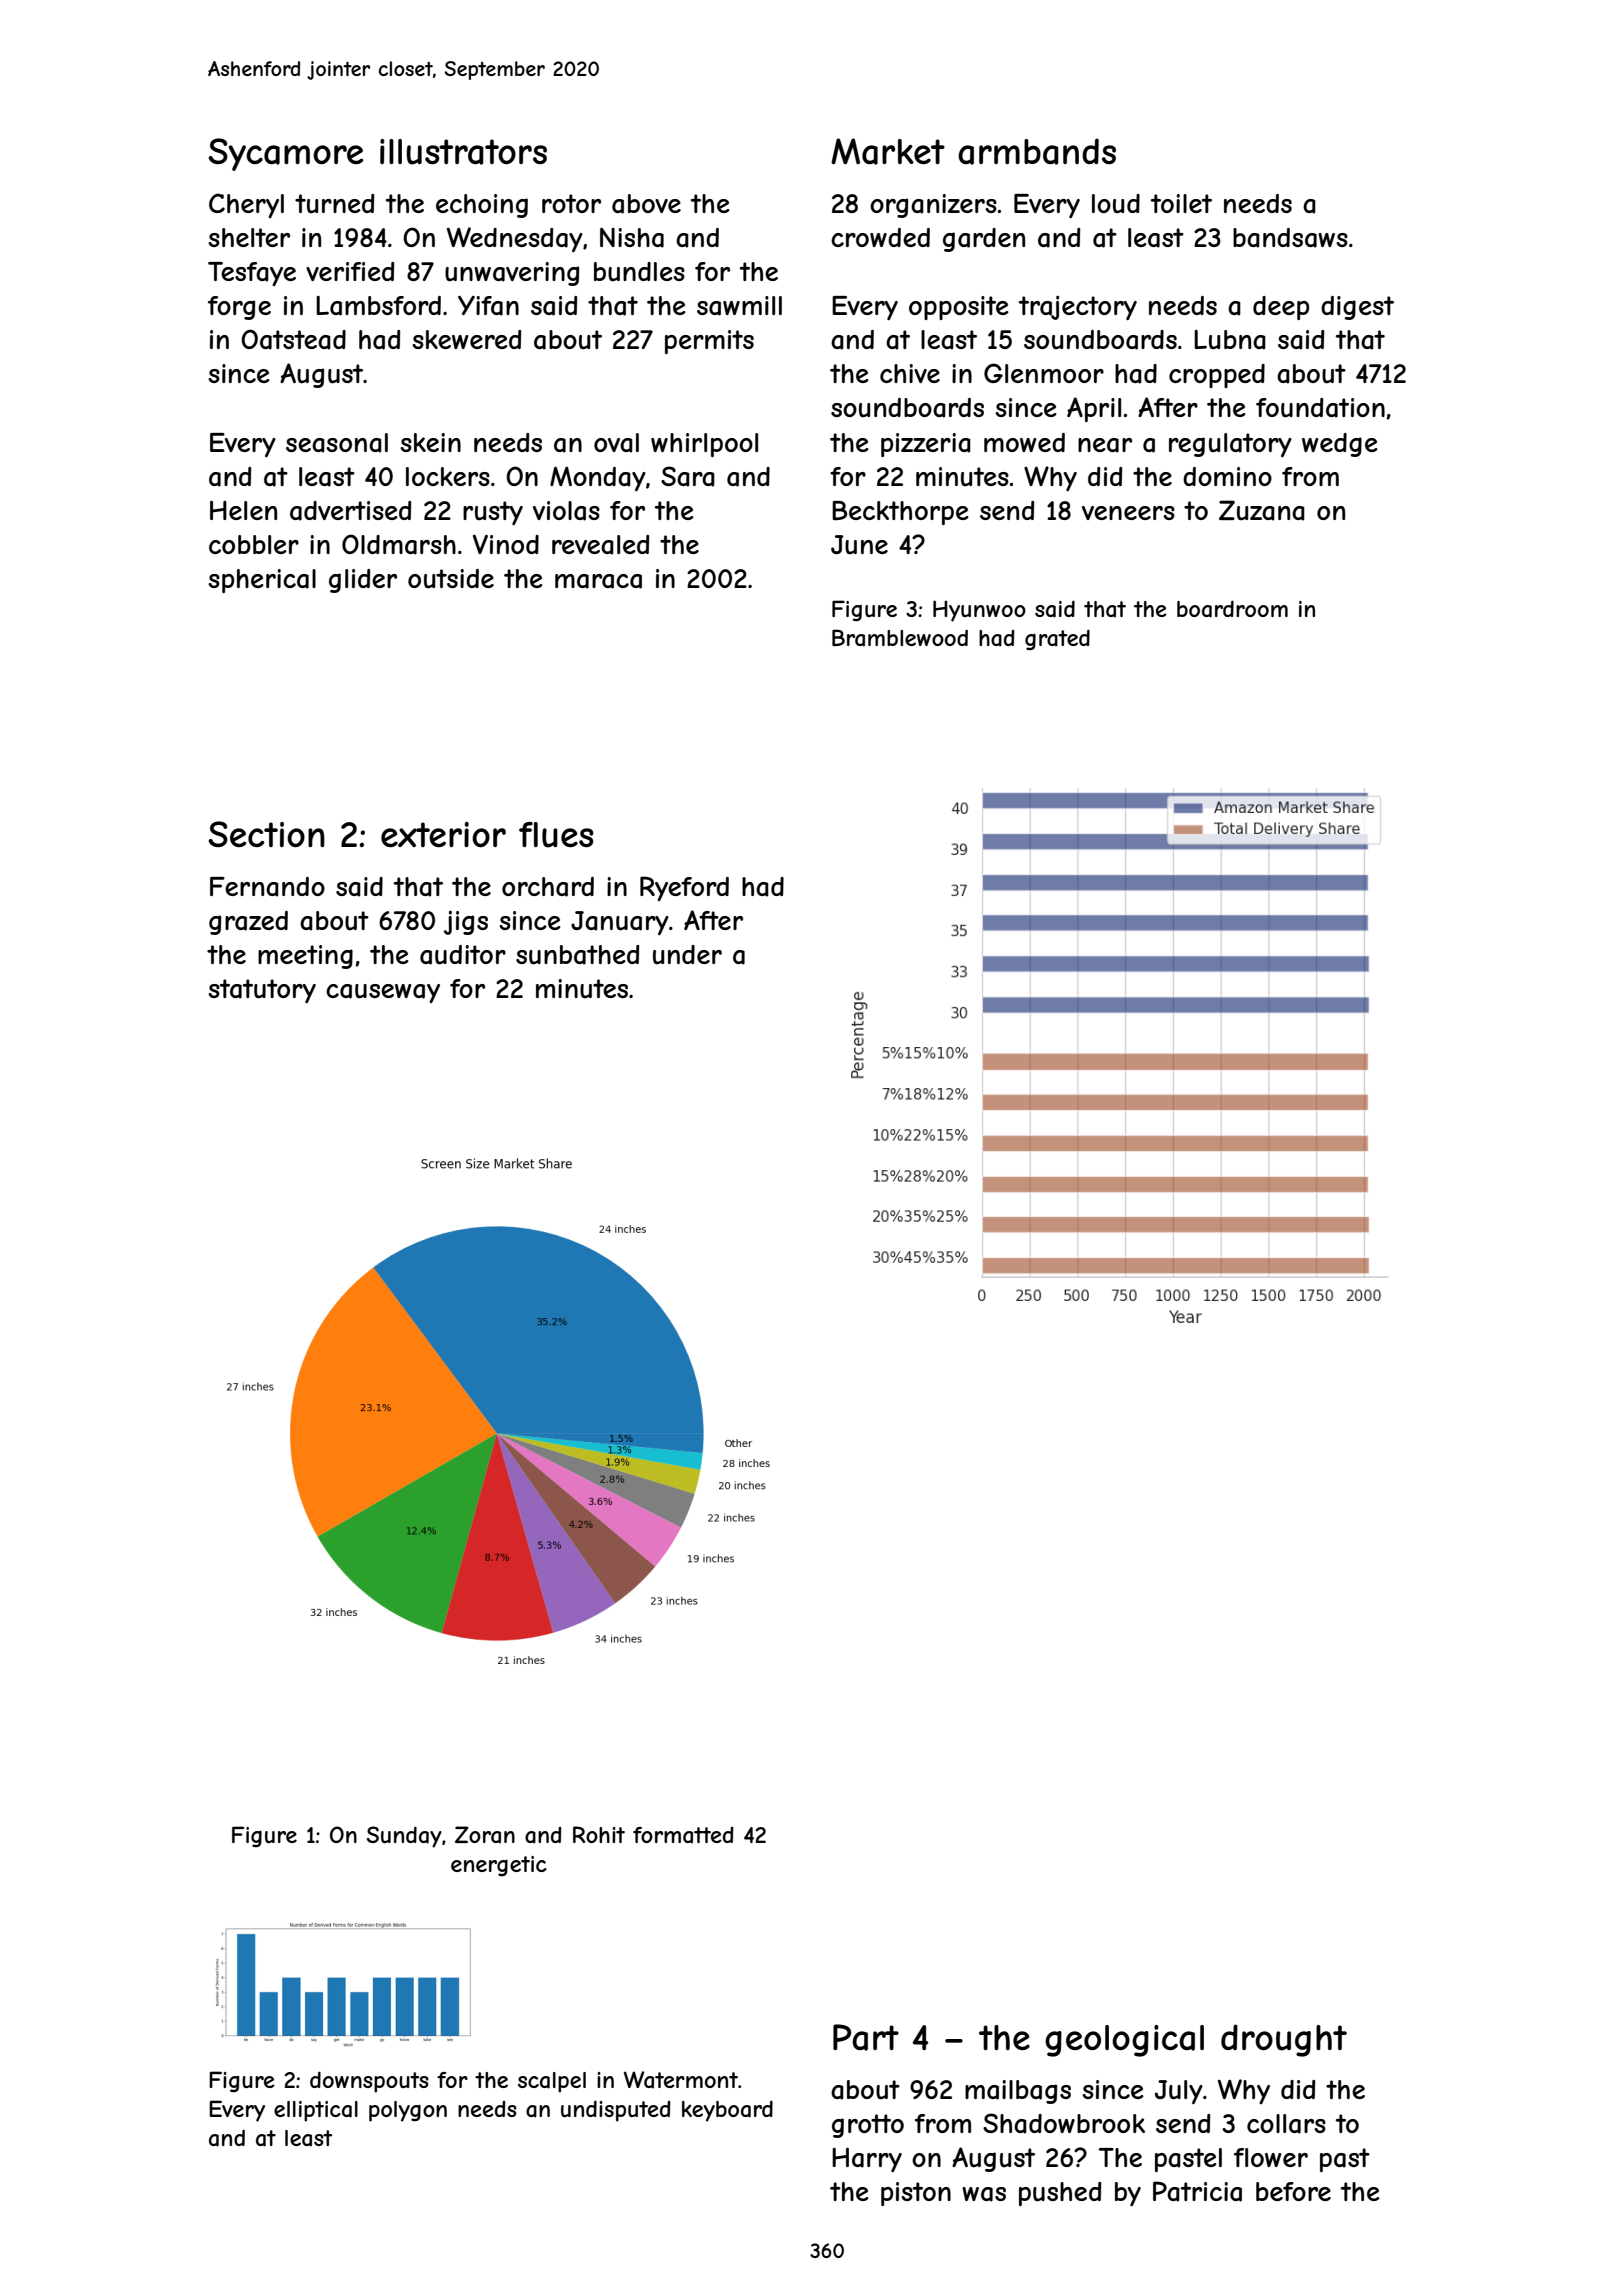 Image resolution: width=1620 pixels, height=2292 pixels. I want to click on Ryeford, so click(684, 888).
